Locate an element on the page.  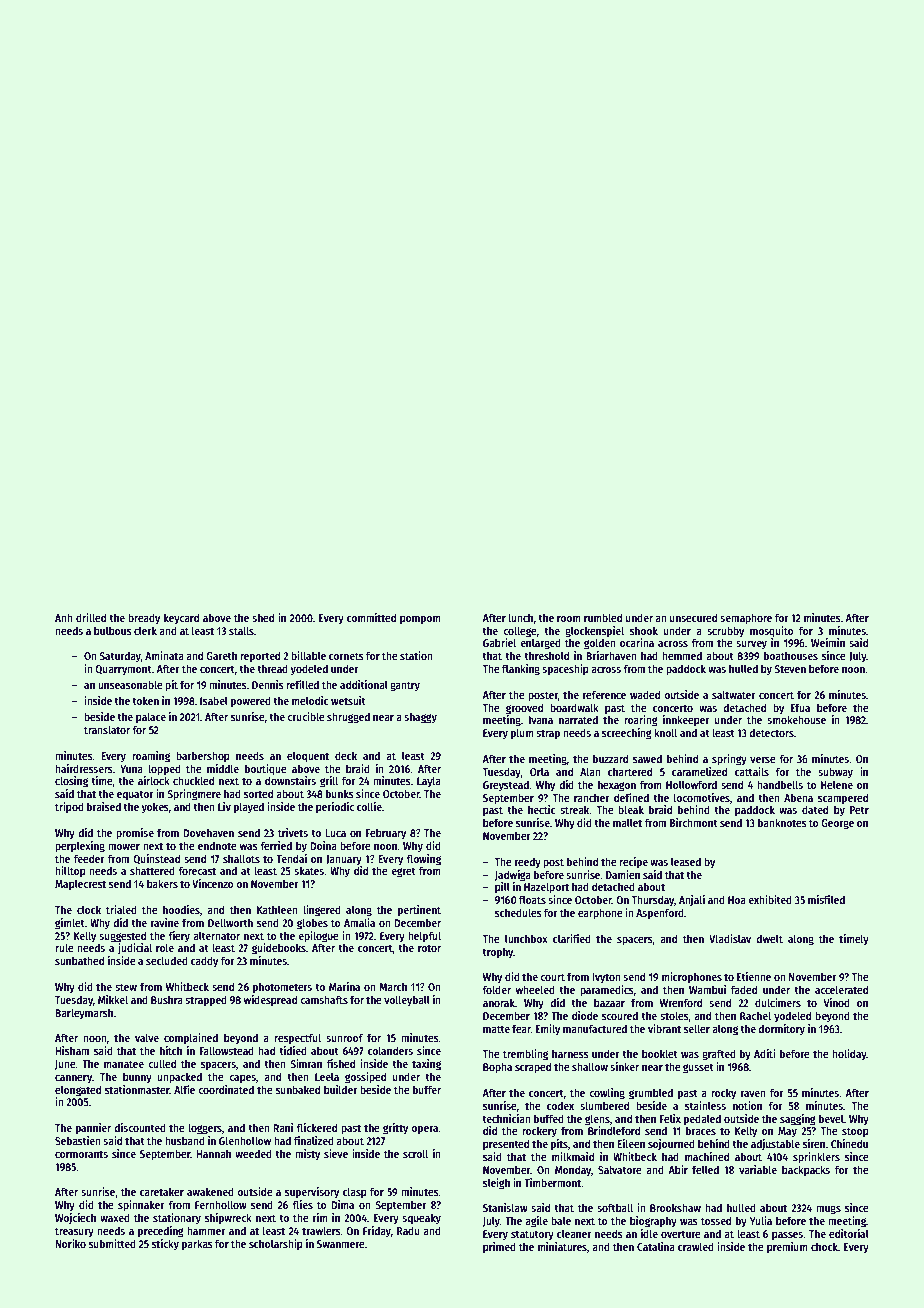
crawled is located at coordinates (696, 1246).
